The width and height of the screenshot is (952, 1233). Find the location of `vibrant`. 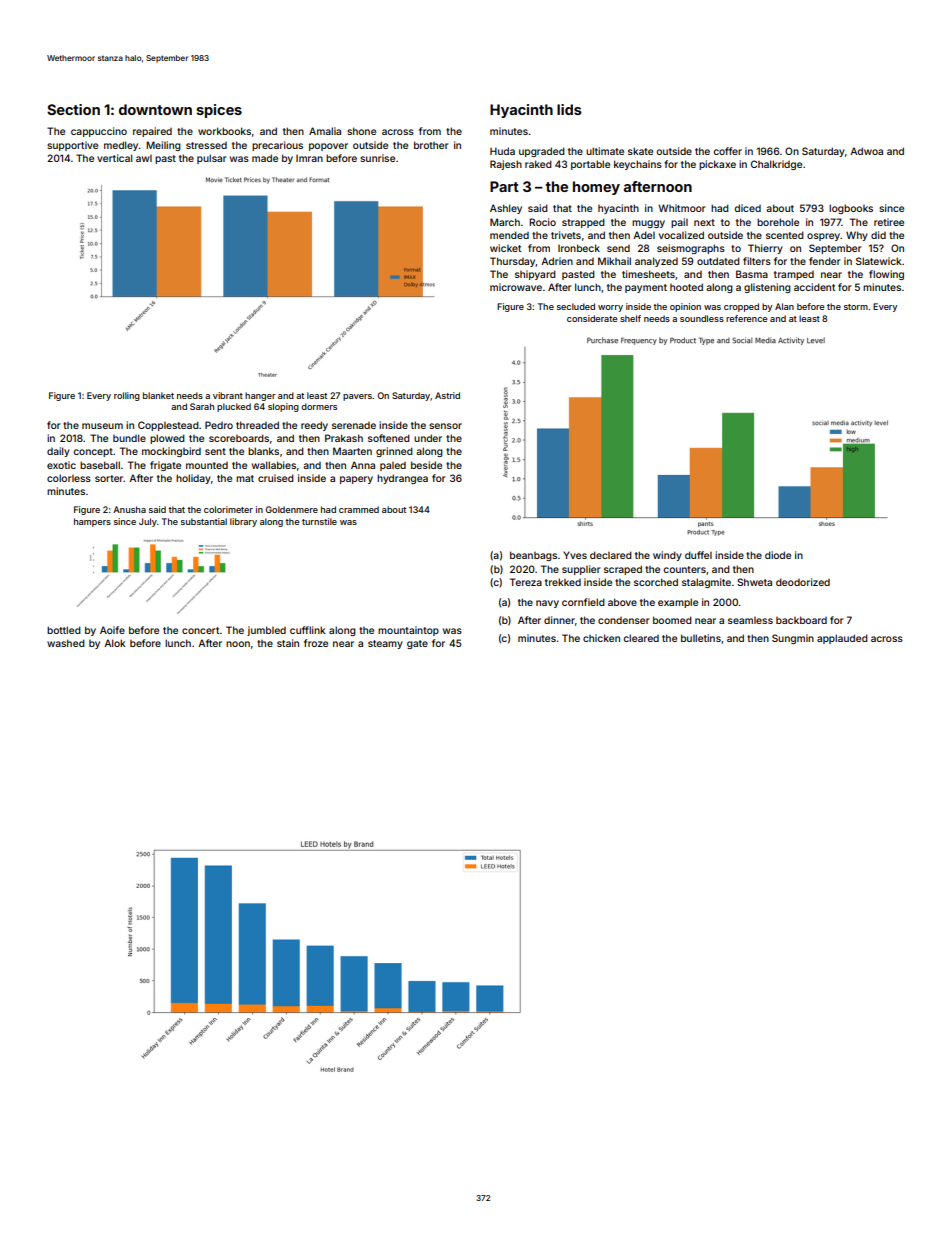

vibrant is located at coordinates (228, 395).
